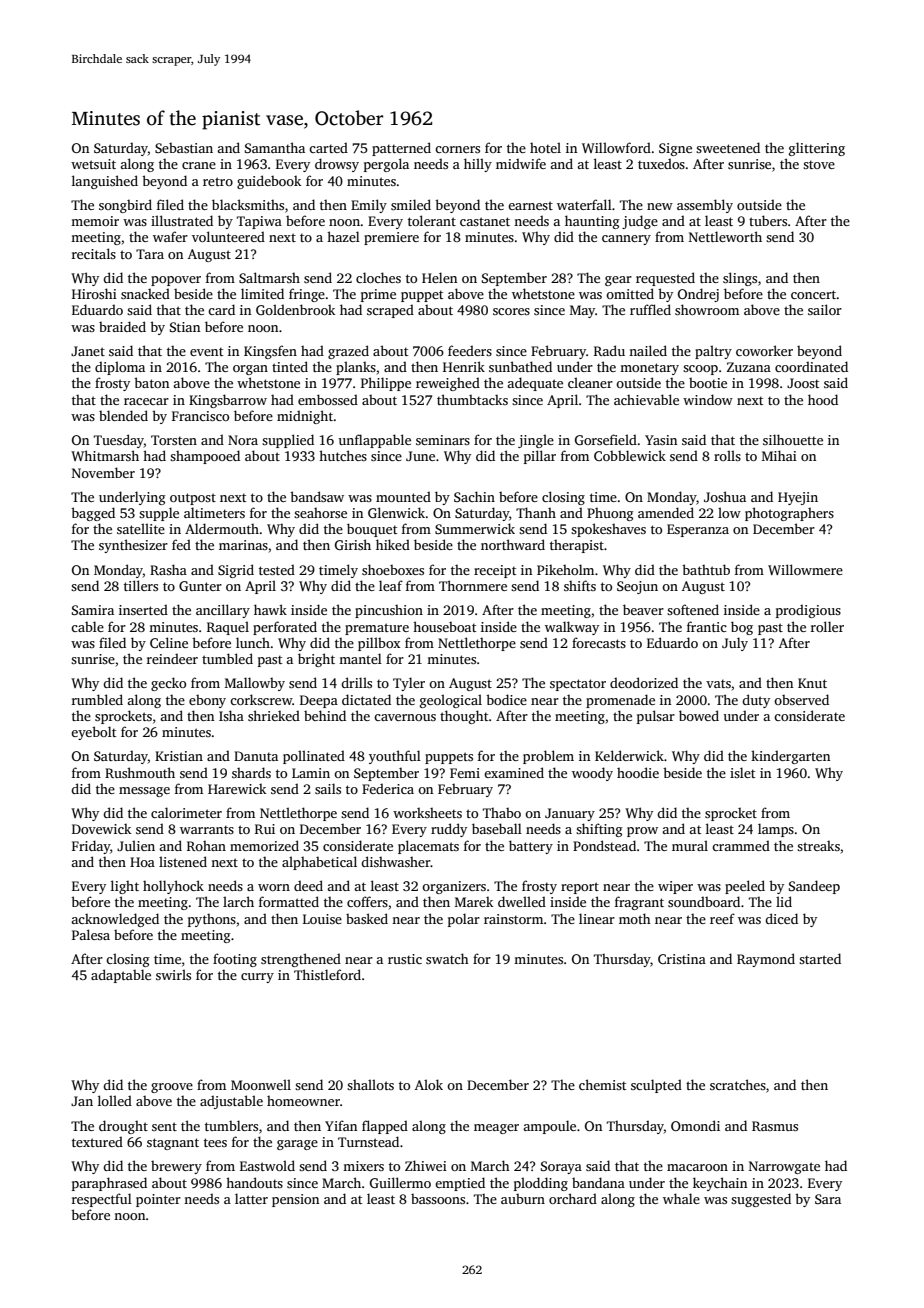 The image size is (924, 1308). I want to click on latter, so click(251, 1198).
